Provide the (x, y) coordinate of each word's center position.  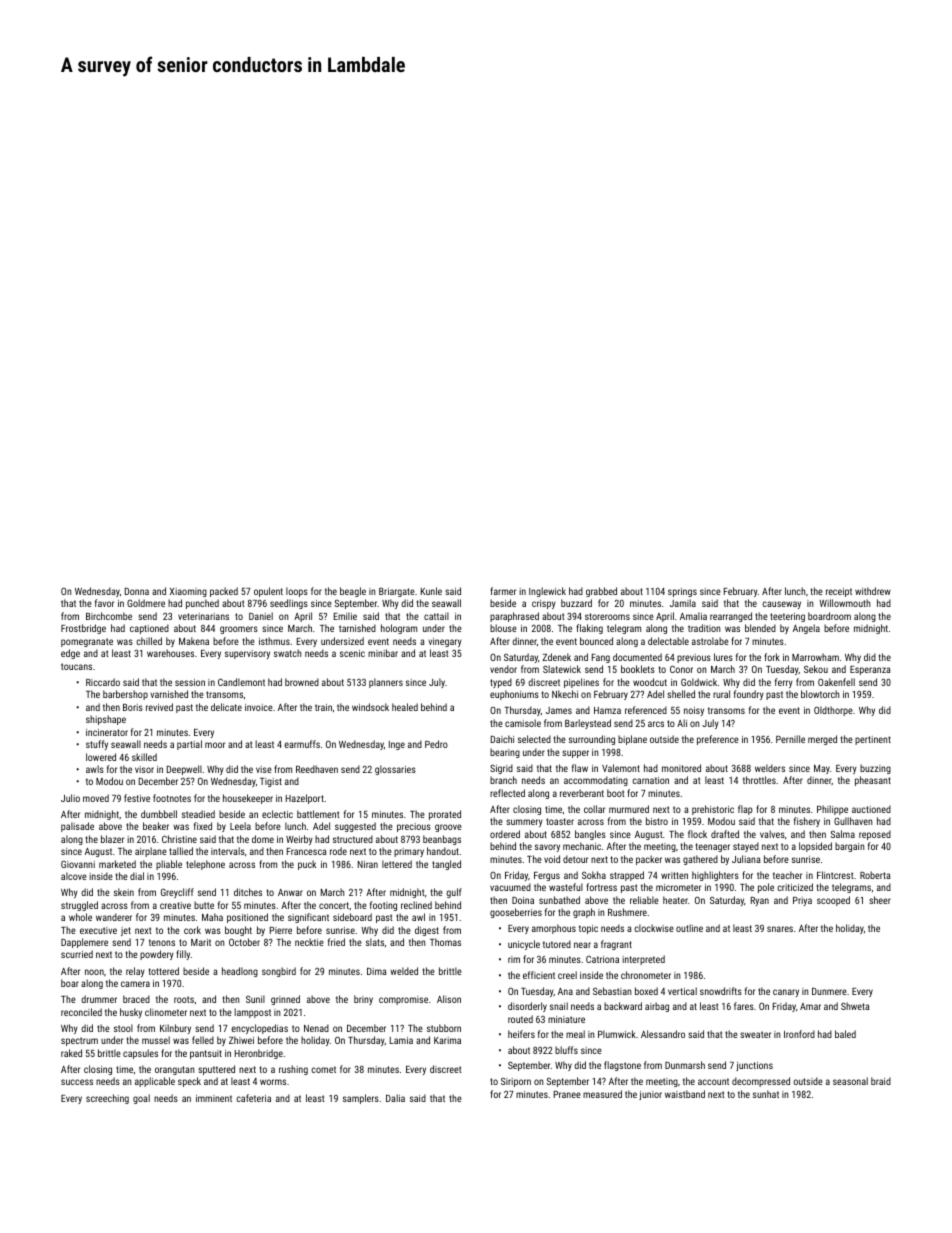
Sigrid (501, 769)
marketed (117, 864)
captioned (149, 629)
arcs (656, 724)
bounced (596, 641)
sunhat (766, 1094)
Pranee (567, 1094)
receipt (839, 592)
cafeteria (253, 1098)
